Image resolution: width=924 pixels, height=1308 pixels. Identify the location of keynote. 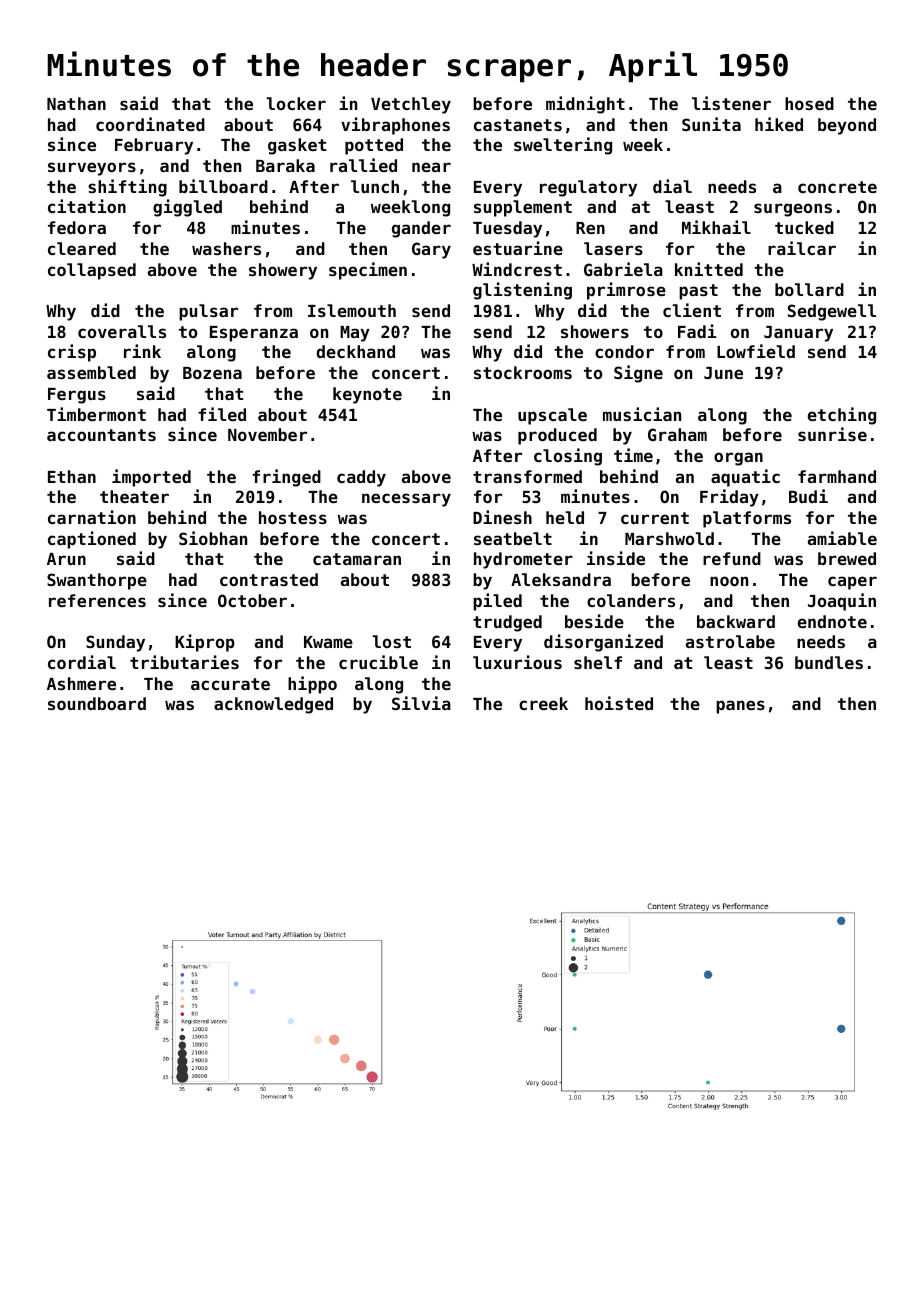
(367, 395).
